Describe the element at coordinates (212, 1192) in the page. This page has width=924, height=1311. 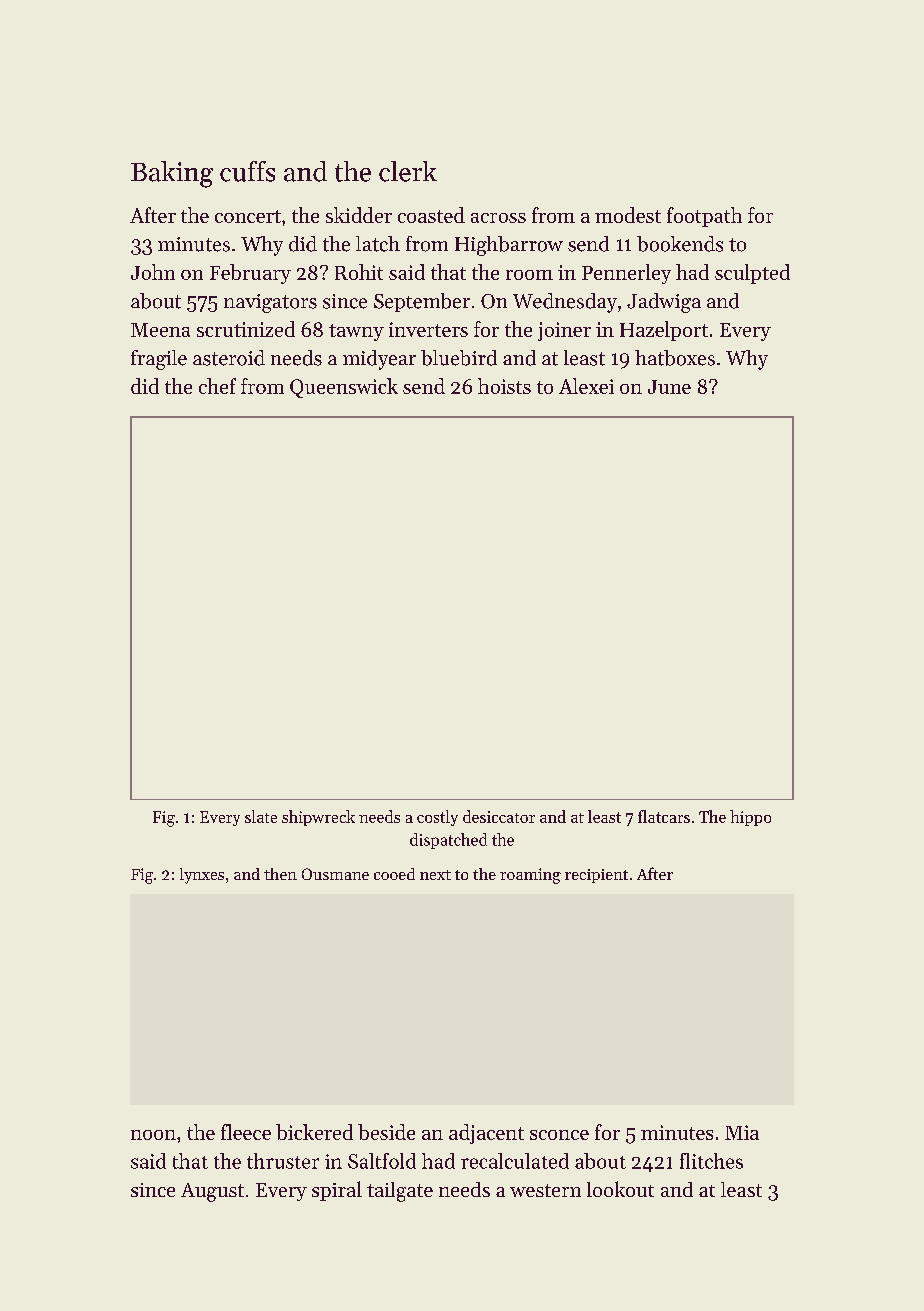
I see `August` at that location.
